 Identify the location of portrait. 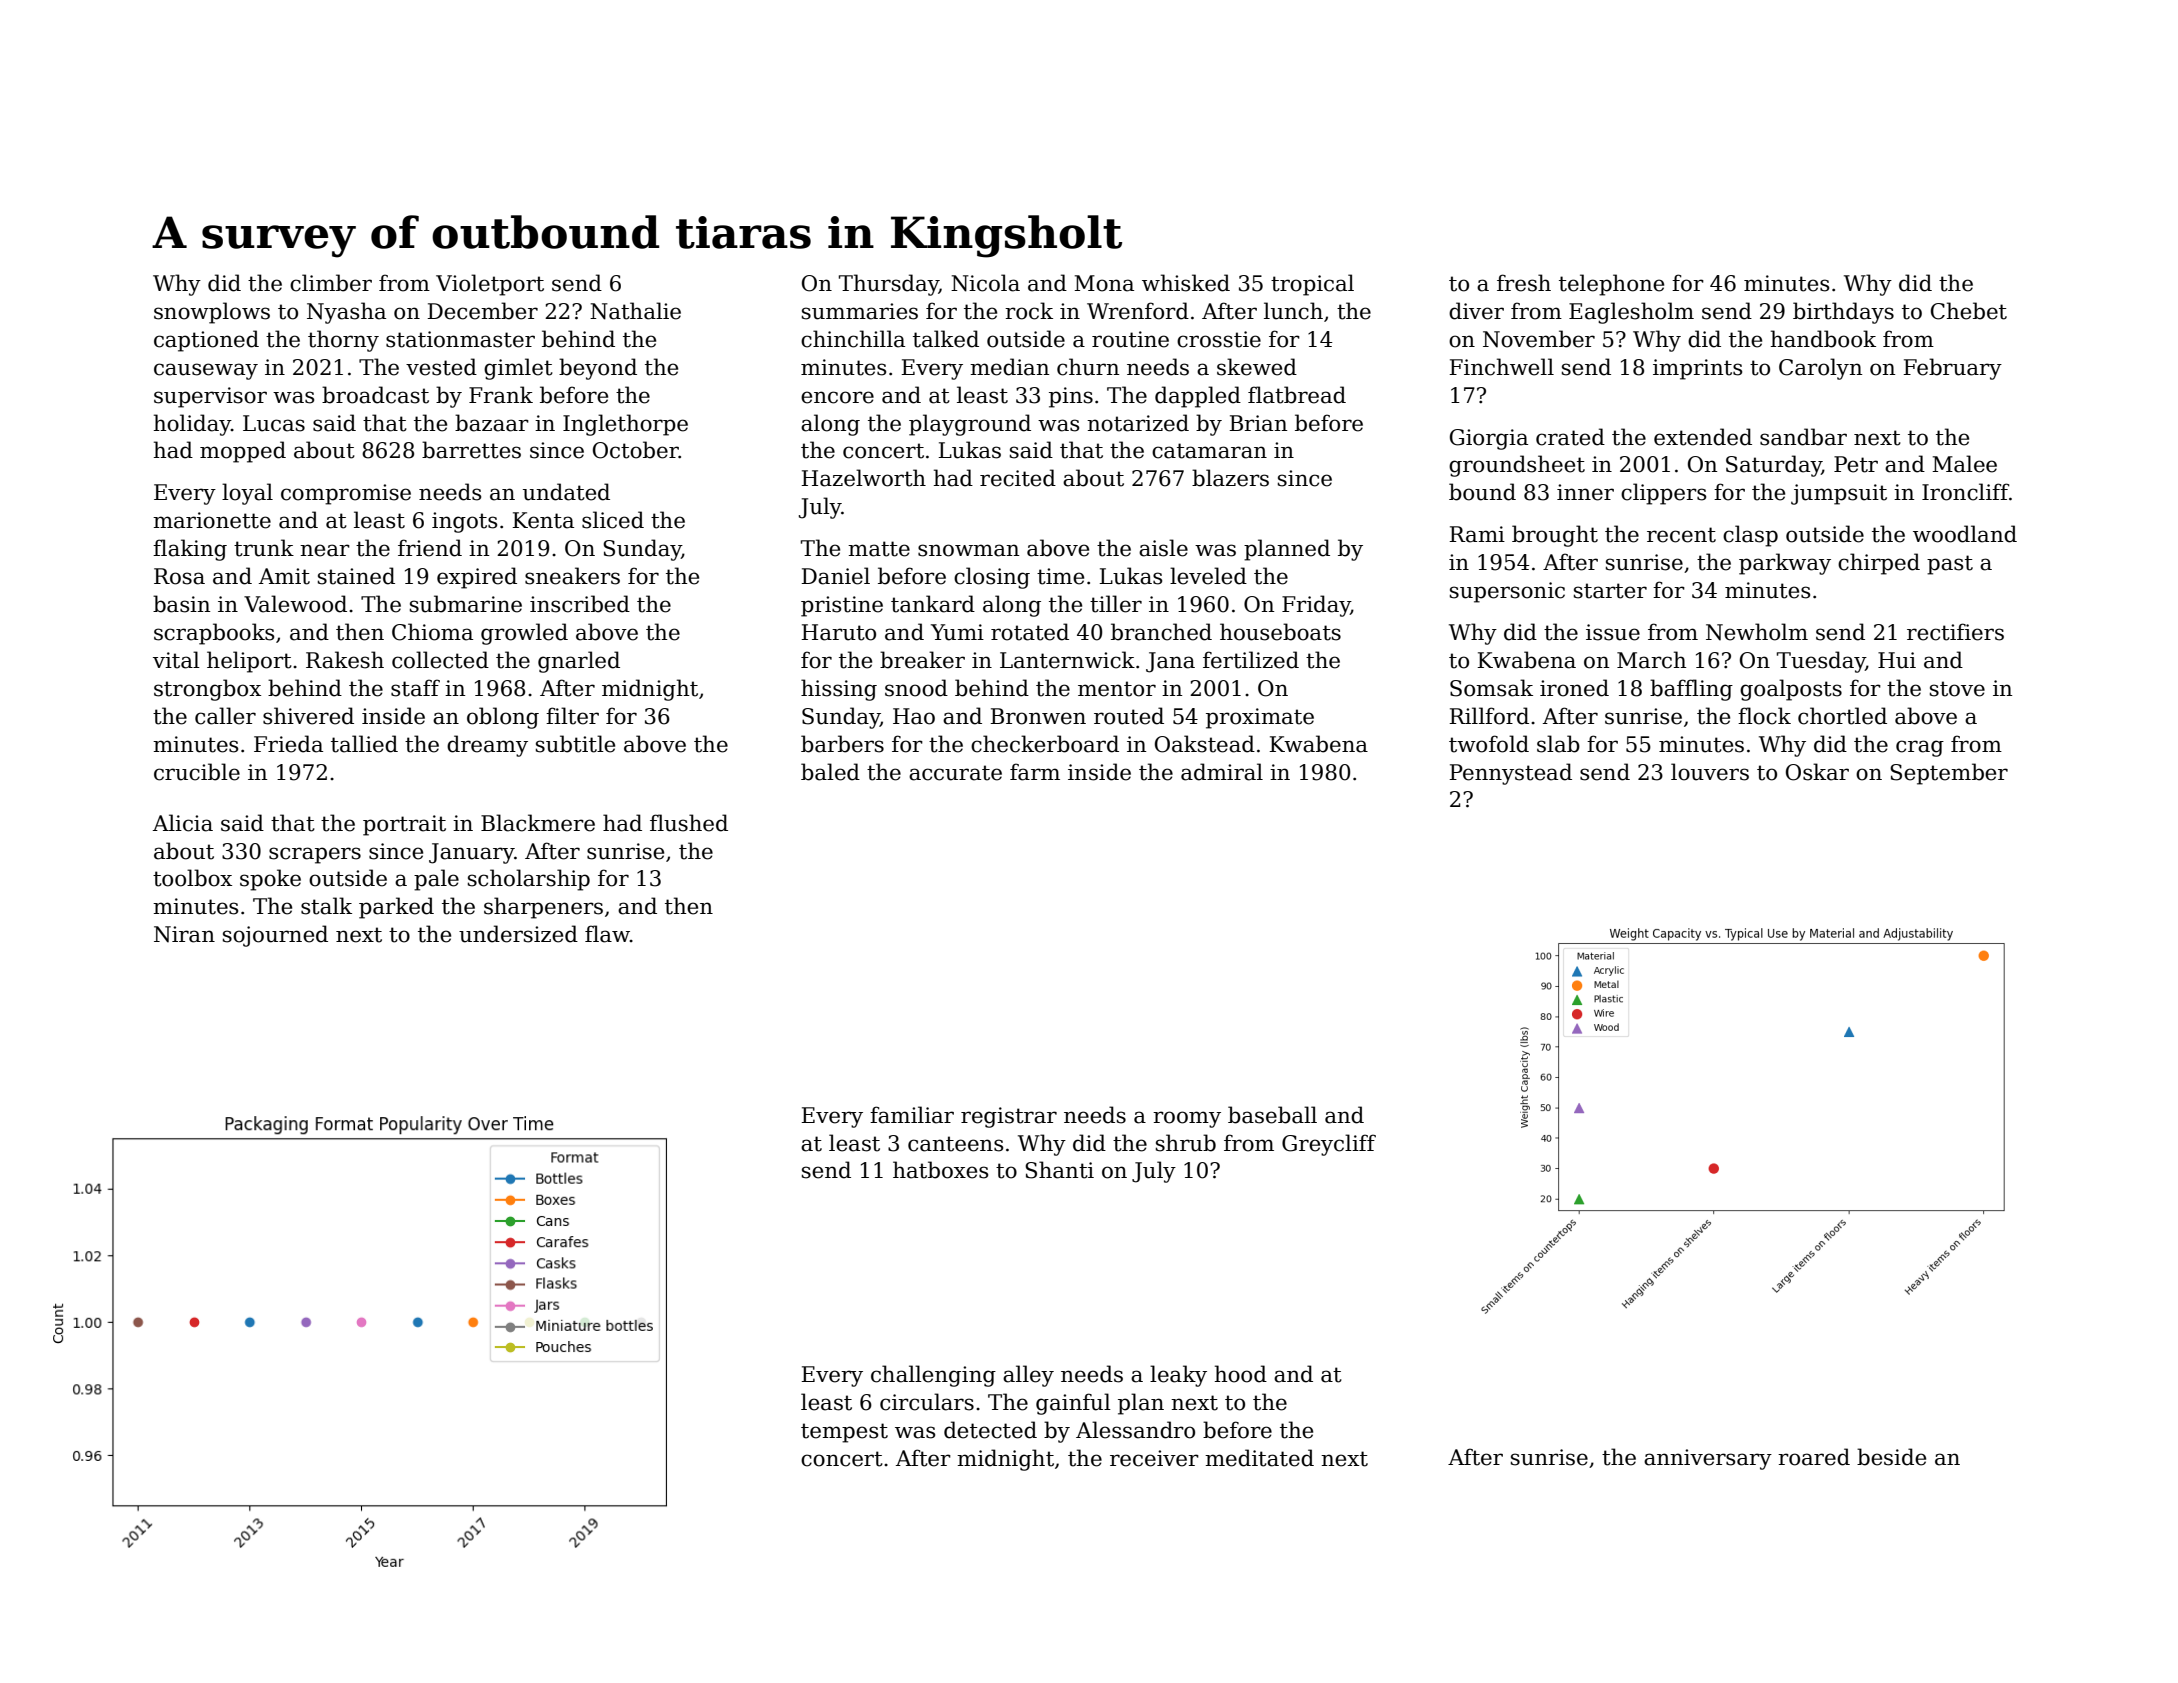
(404, 825).
